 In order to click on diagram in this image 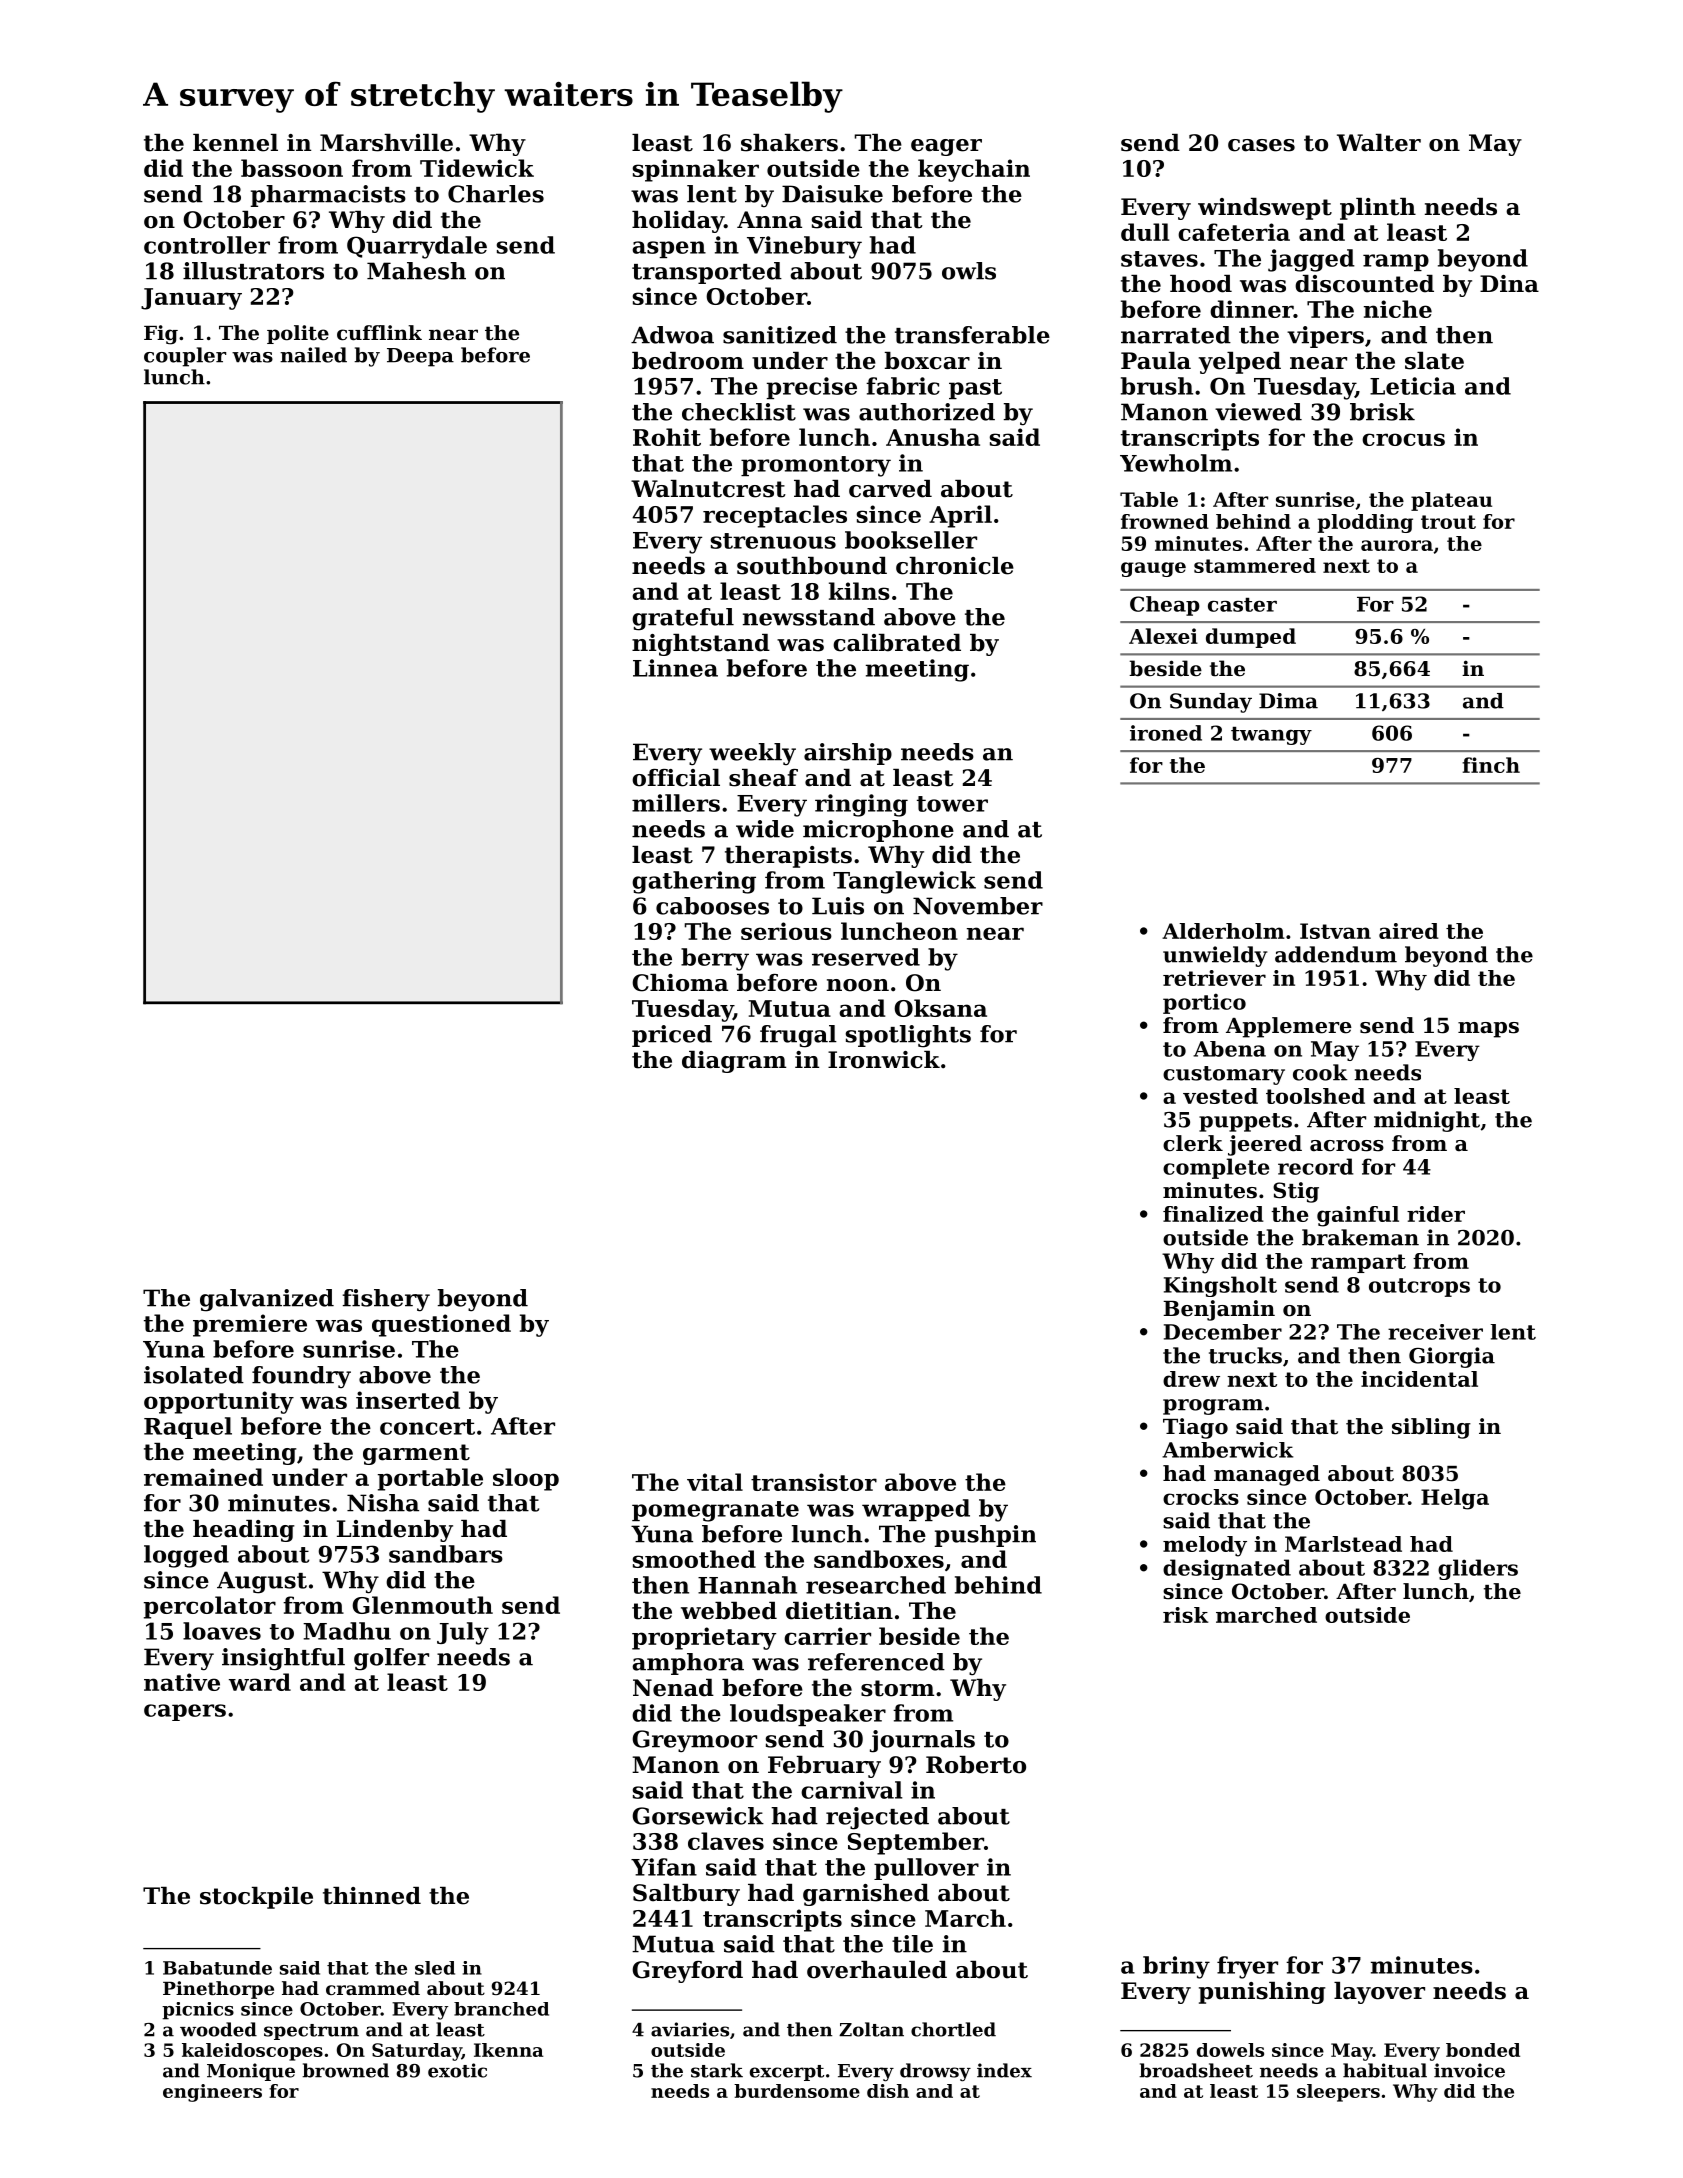, I will do `click(734, 1062)`.
